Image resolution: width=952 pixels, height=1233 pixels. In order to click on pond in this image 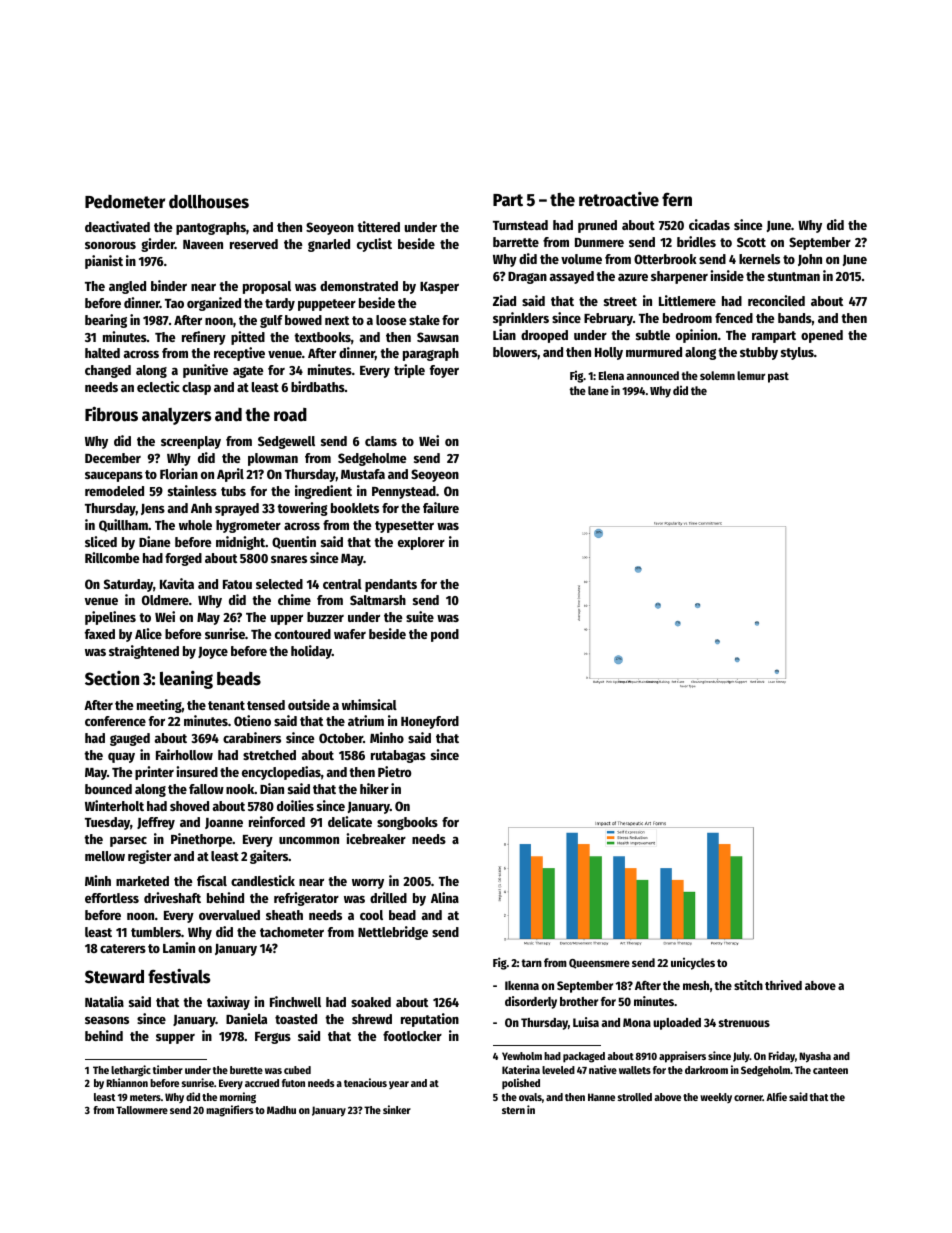, I will do `click(445, 635)`.
